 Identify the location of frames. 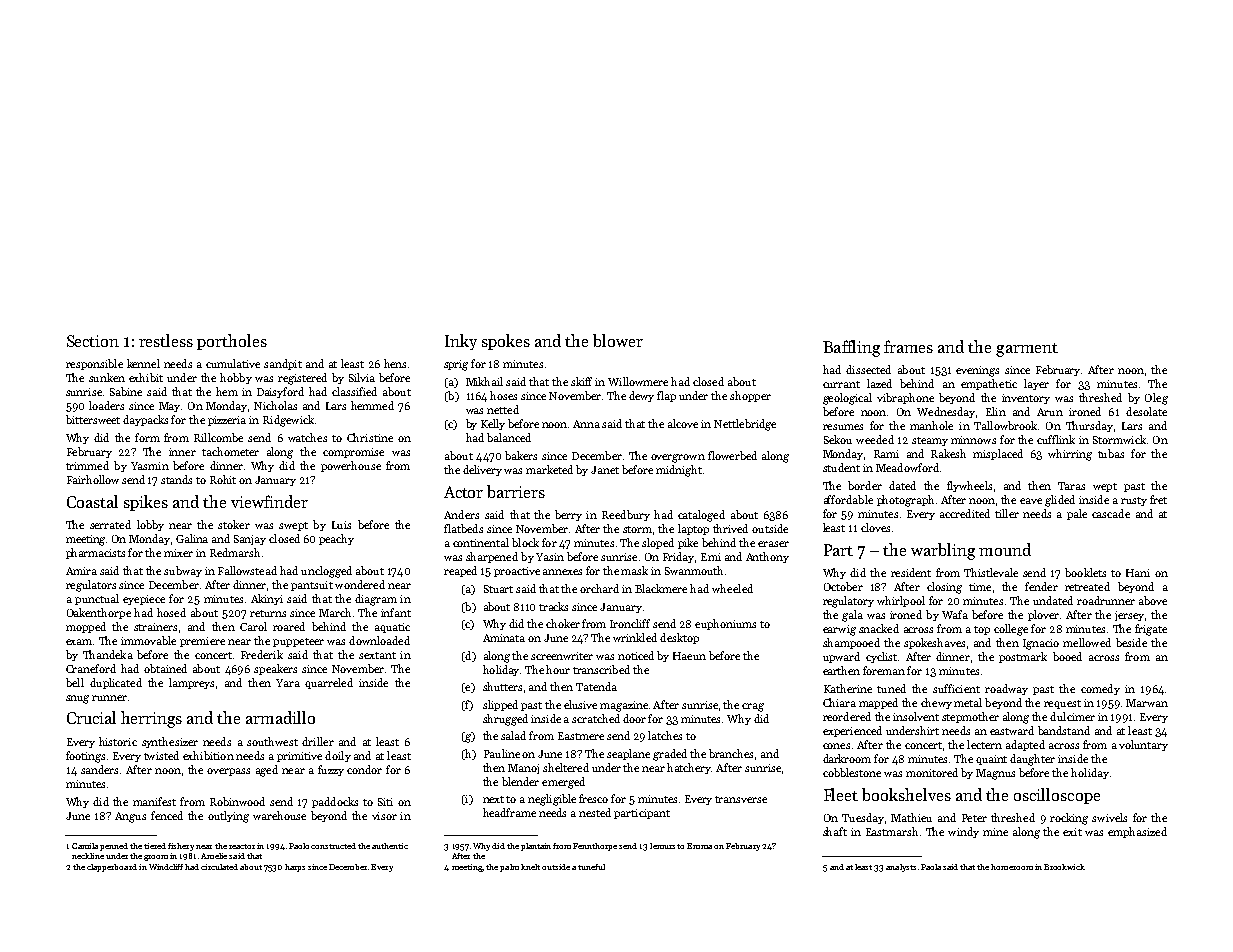
(908, 346).
